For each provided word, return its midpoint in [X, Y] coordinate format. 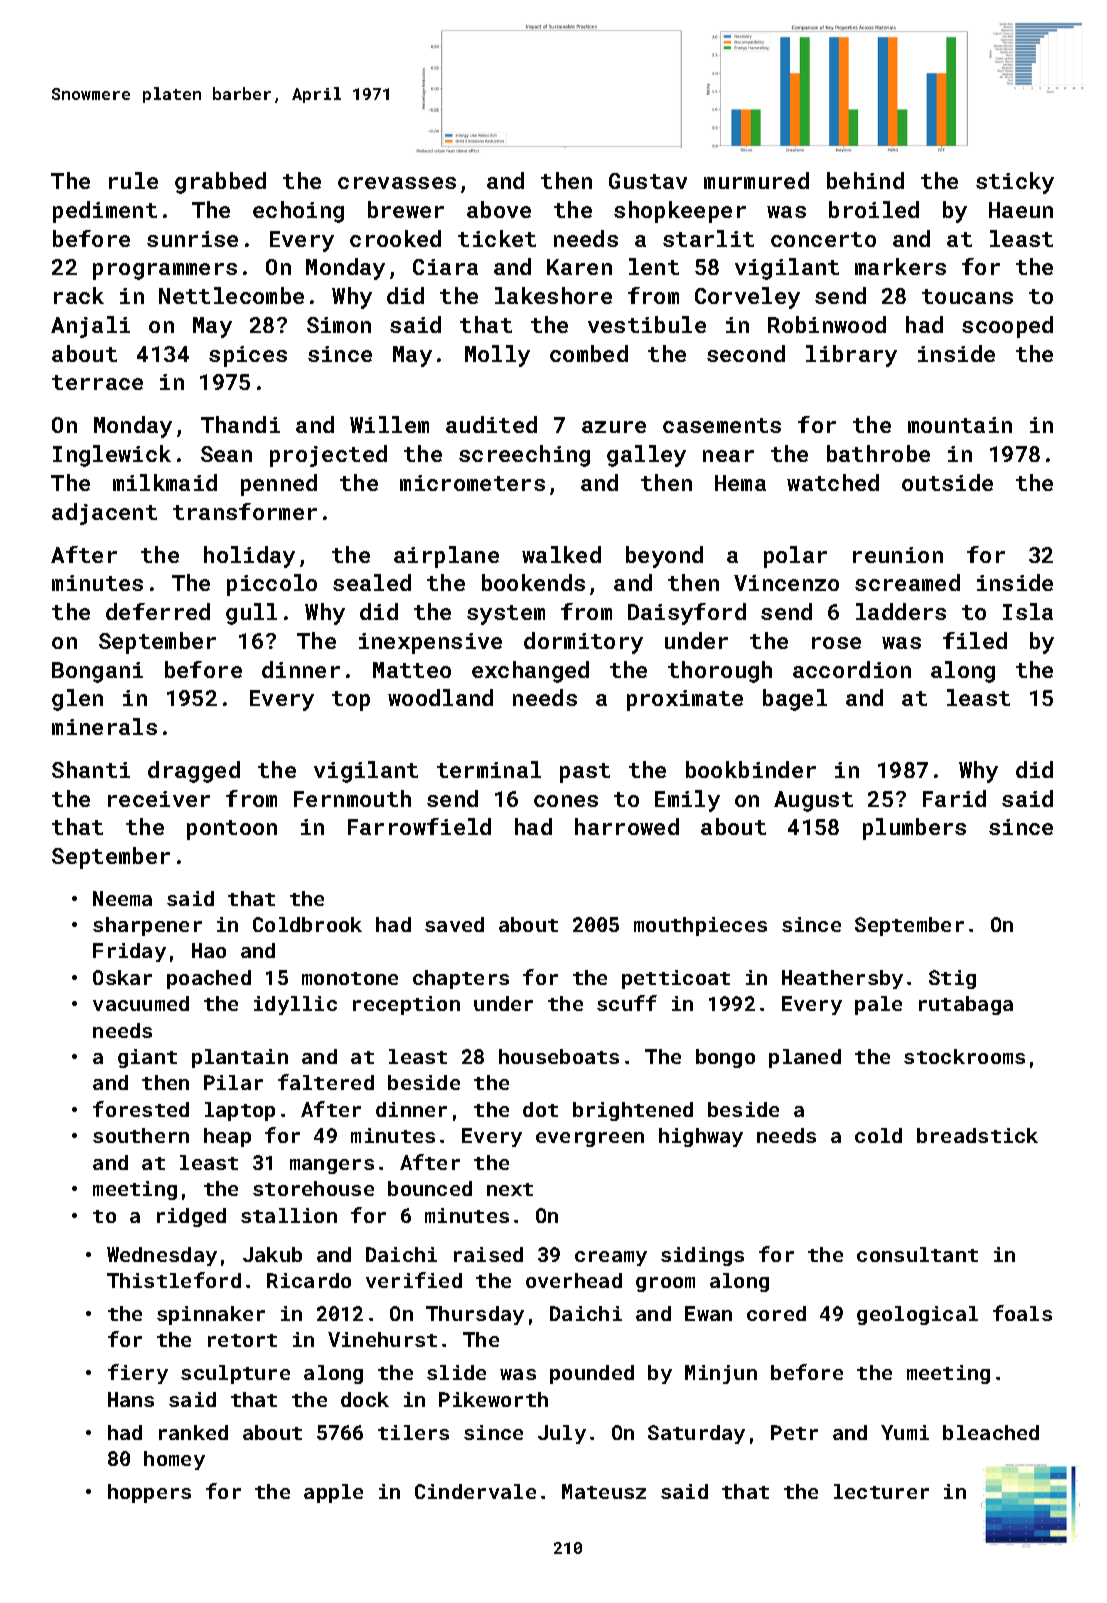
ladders [901, 611]
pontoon [232, 830]
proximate [685, 700]
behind [865, 180]
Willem [389, 424]
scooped [1007, 327]
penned [279, 485]
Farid [954, 798]
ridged [191, 1217]
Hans [131, 1399]
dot [540, 1109]
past [585, 773]
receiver [159, 799]
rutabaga [966, 1005]
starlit [708, 238]
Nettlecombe [231, 295]
